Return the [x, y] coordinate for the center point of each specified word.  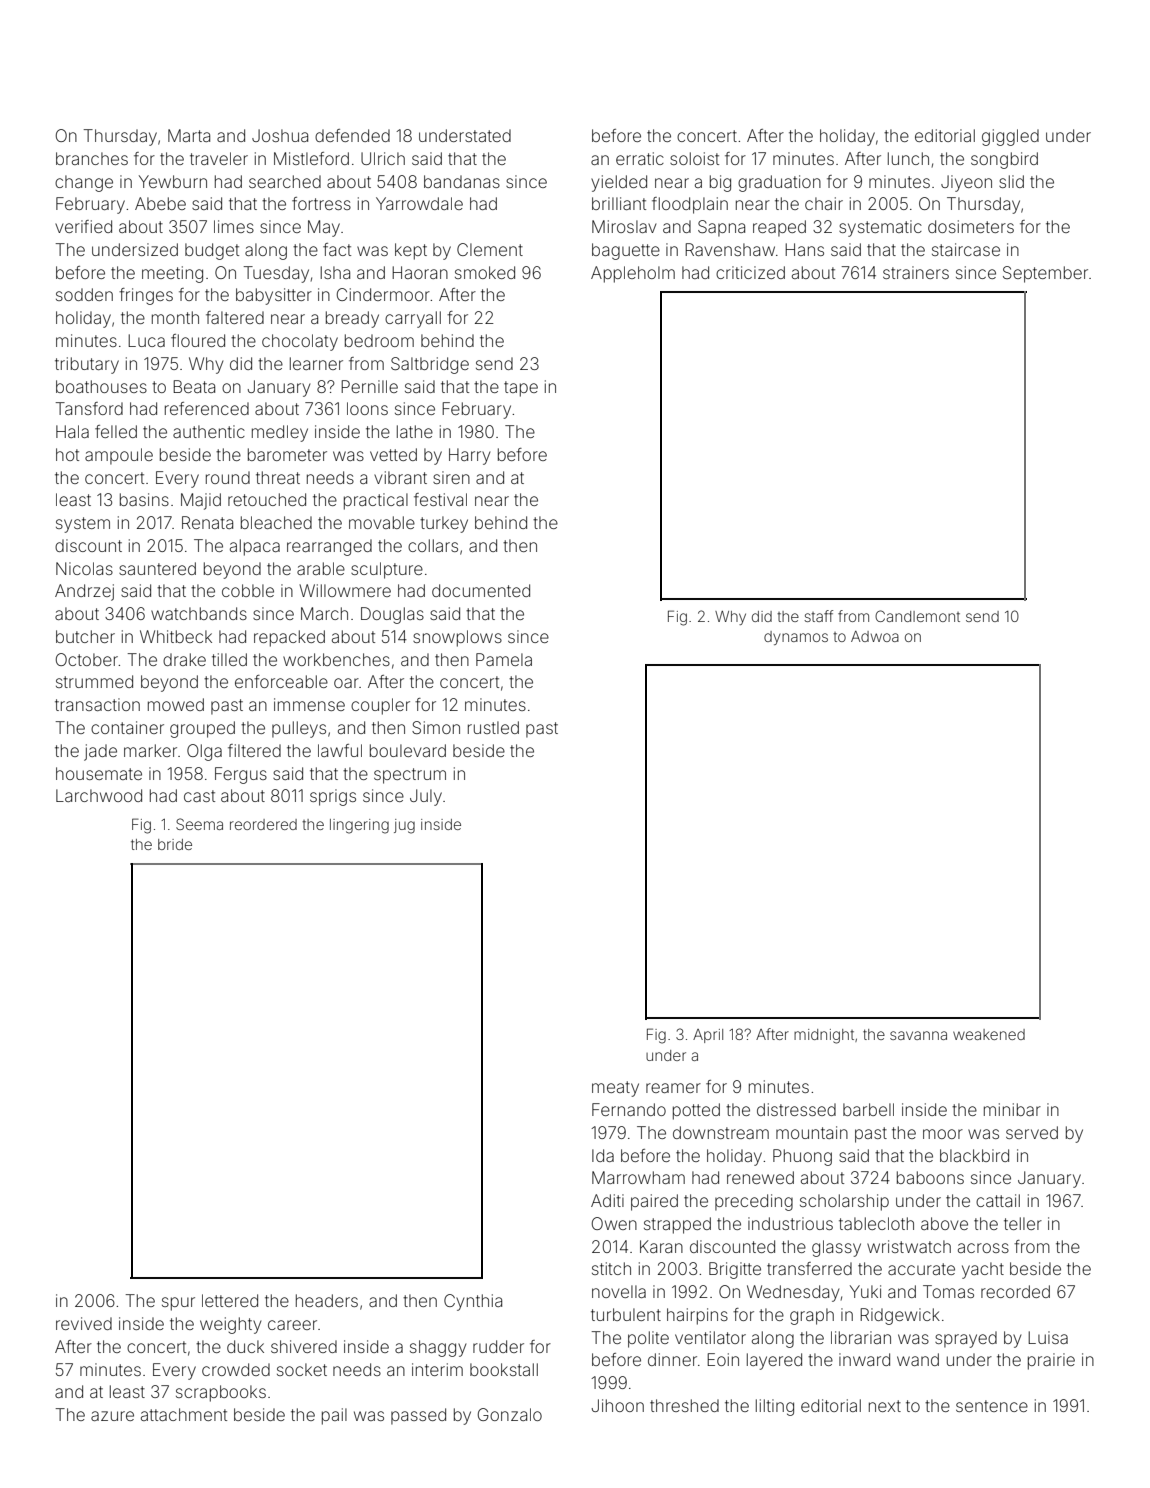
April [708, 1036]
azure [112, 1416]
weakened [989, 1034]
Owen [614, 1223]
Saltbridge [430, 365]
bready [352, 319]
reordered [263, 824]
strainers [916, 272]
